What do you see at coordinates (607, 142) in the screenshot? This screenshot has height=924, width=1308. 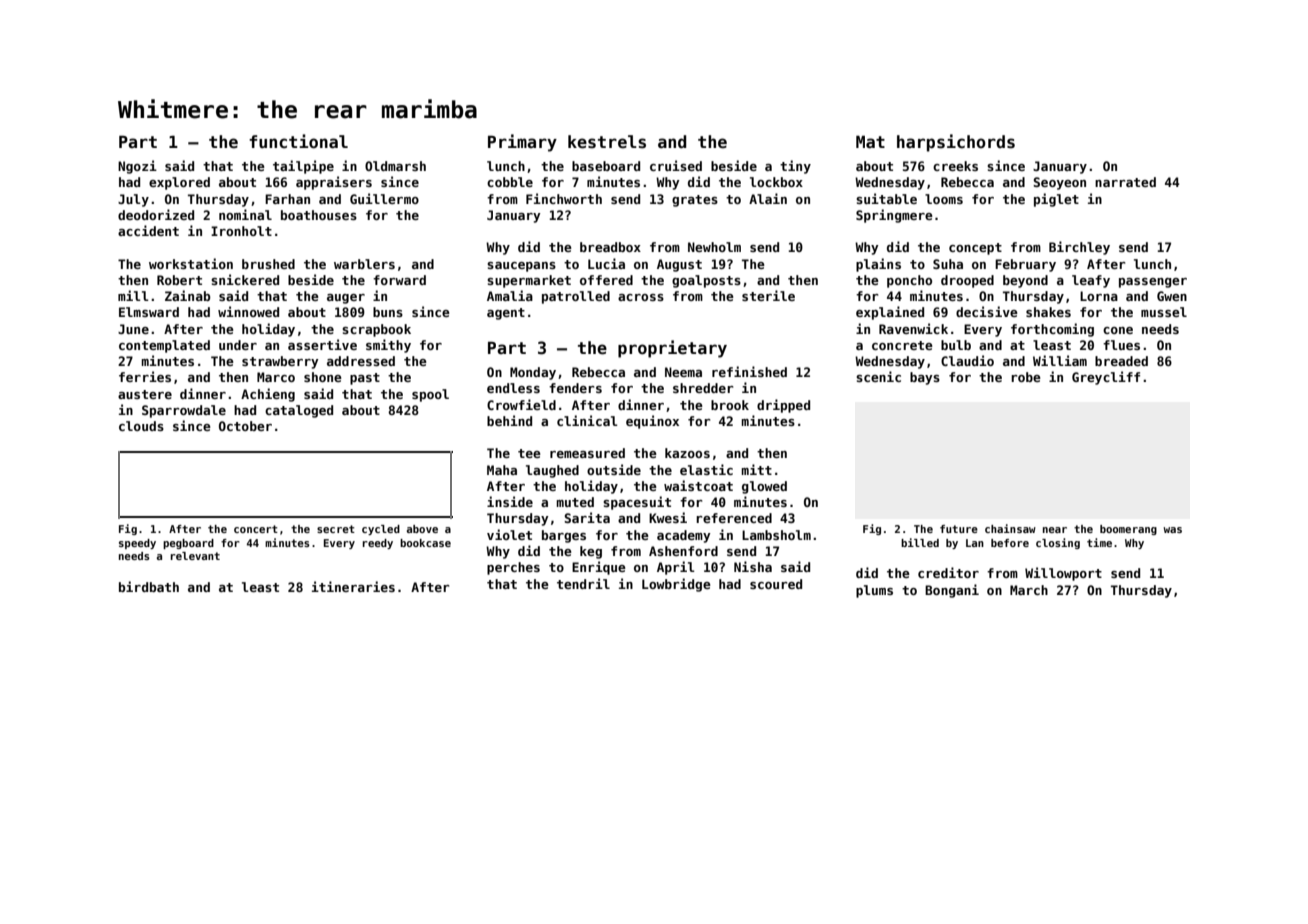 I see `kestrels` at bounding box center [607, 142].
